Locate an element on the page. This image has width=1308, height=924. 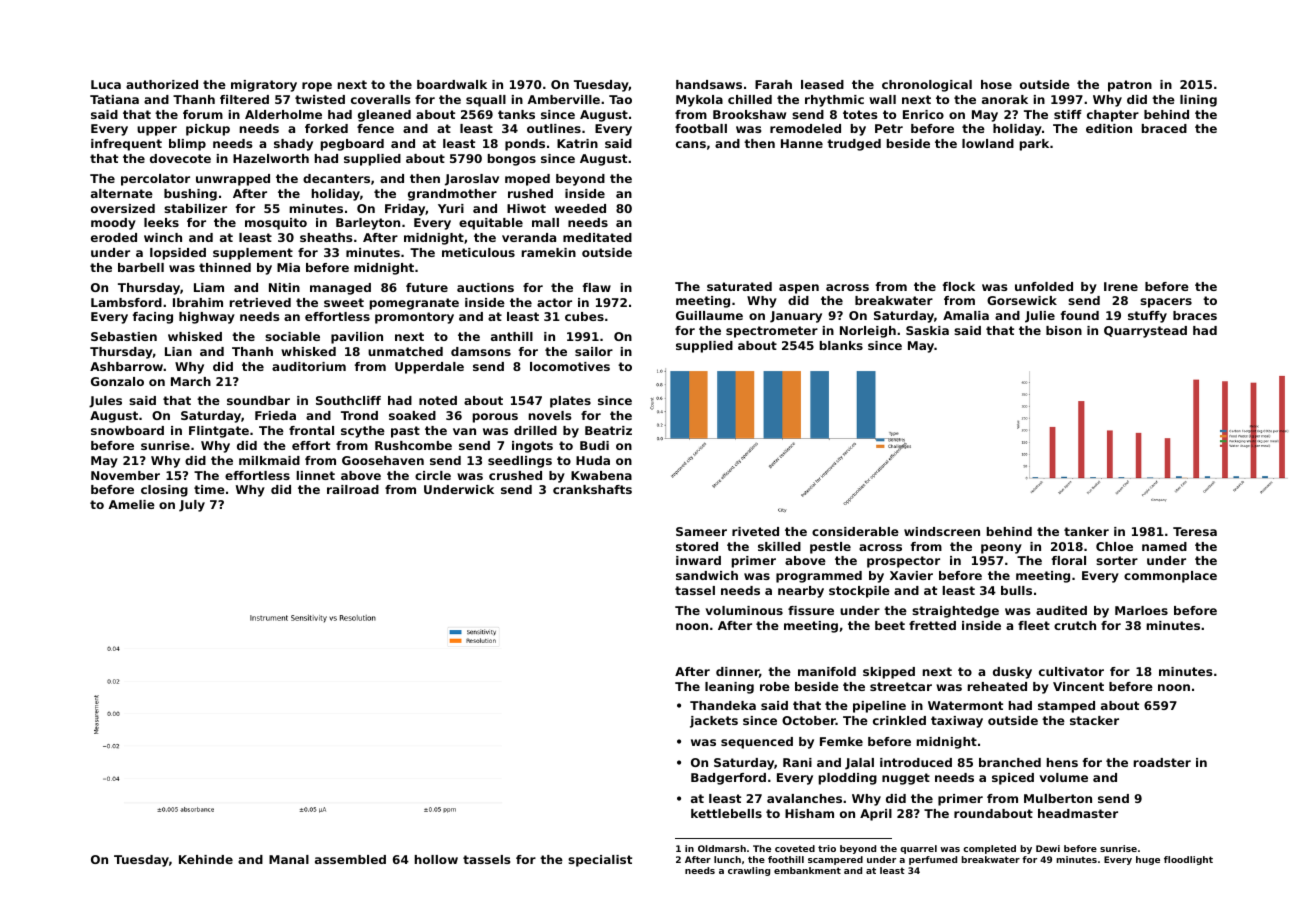
eroded is located at coordinates (114, 237).
